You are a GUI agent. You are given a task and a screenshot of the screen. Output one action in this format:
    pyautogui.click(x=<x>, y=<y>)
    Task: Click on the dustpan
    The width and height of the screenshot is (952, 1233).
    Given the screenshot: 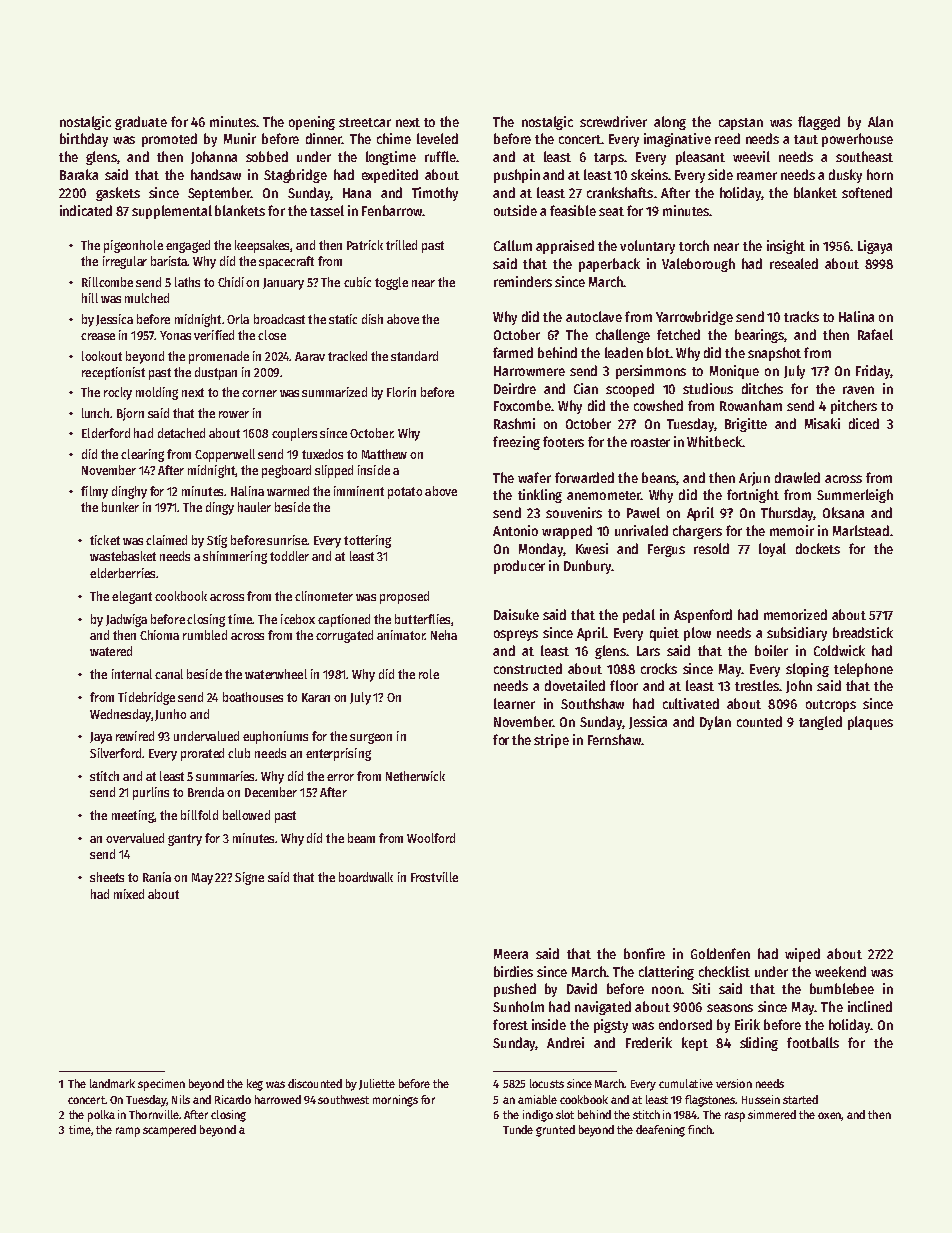 What is the action you would take?
    pyautogui.click(x=216, y=373)
